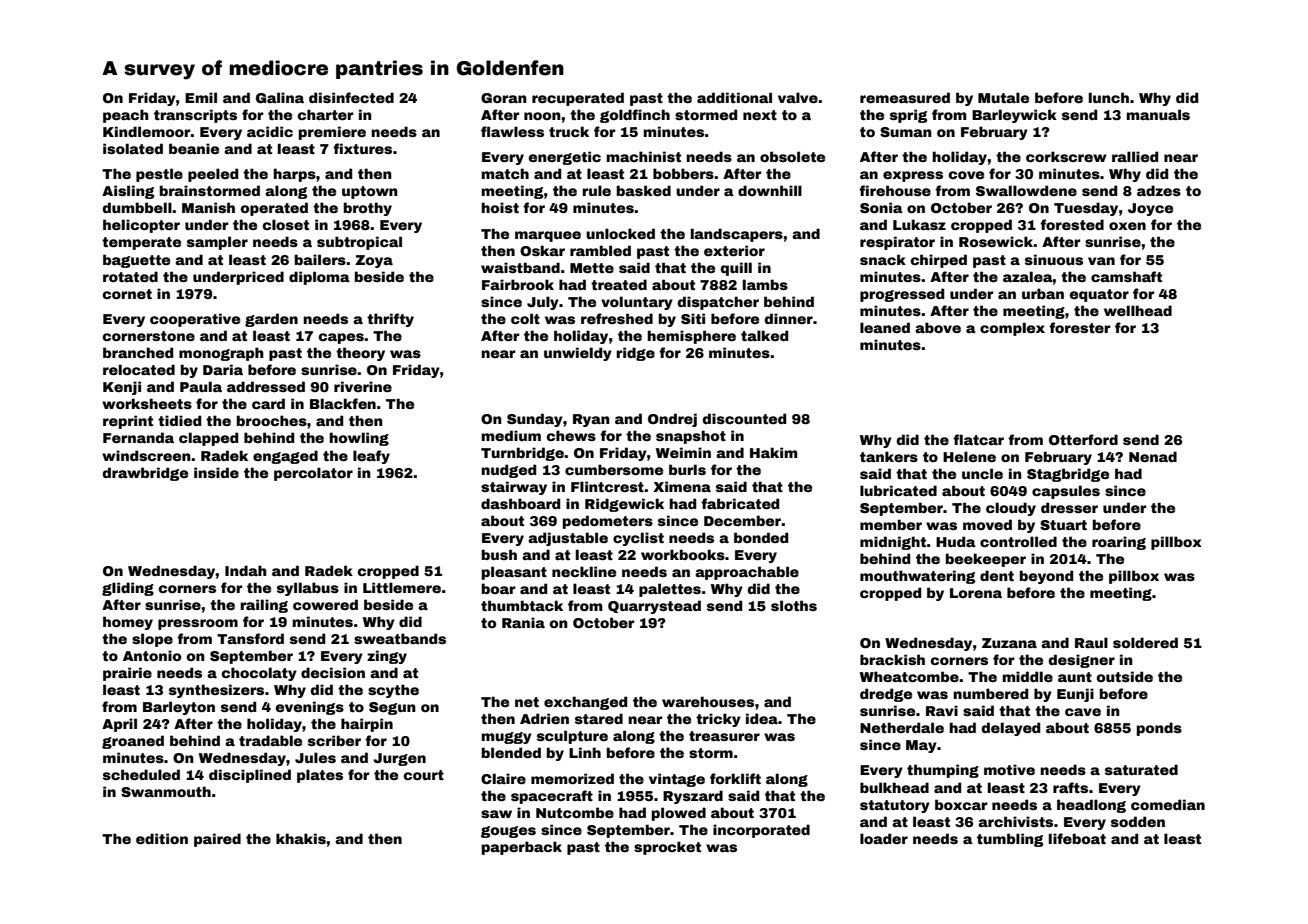 Image resolution: width=1308 pixels, height=924 pixels. Describe the element at coordinates (119, 725) in the page. I see `April` at that location.
